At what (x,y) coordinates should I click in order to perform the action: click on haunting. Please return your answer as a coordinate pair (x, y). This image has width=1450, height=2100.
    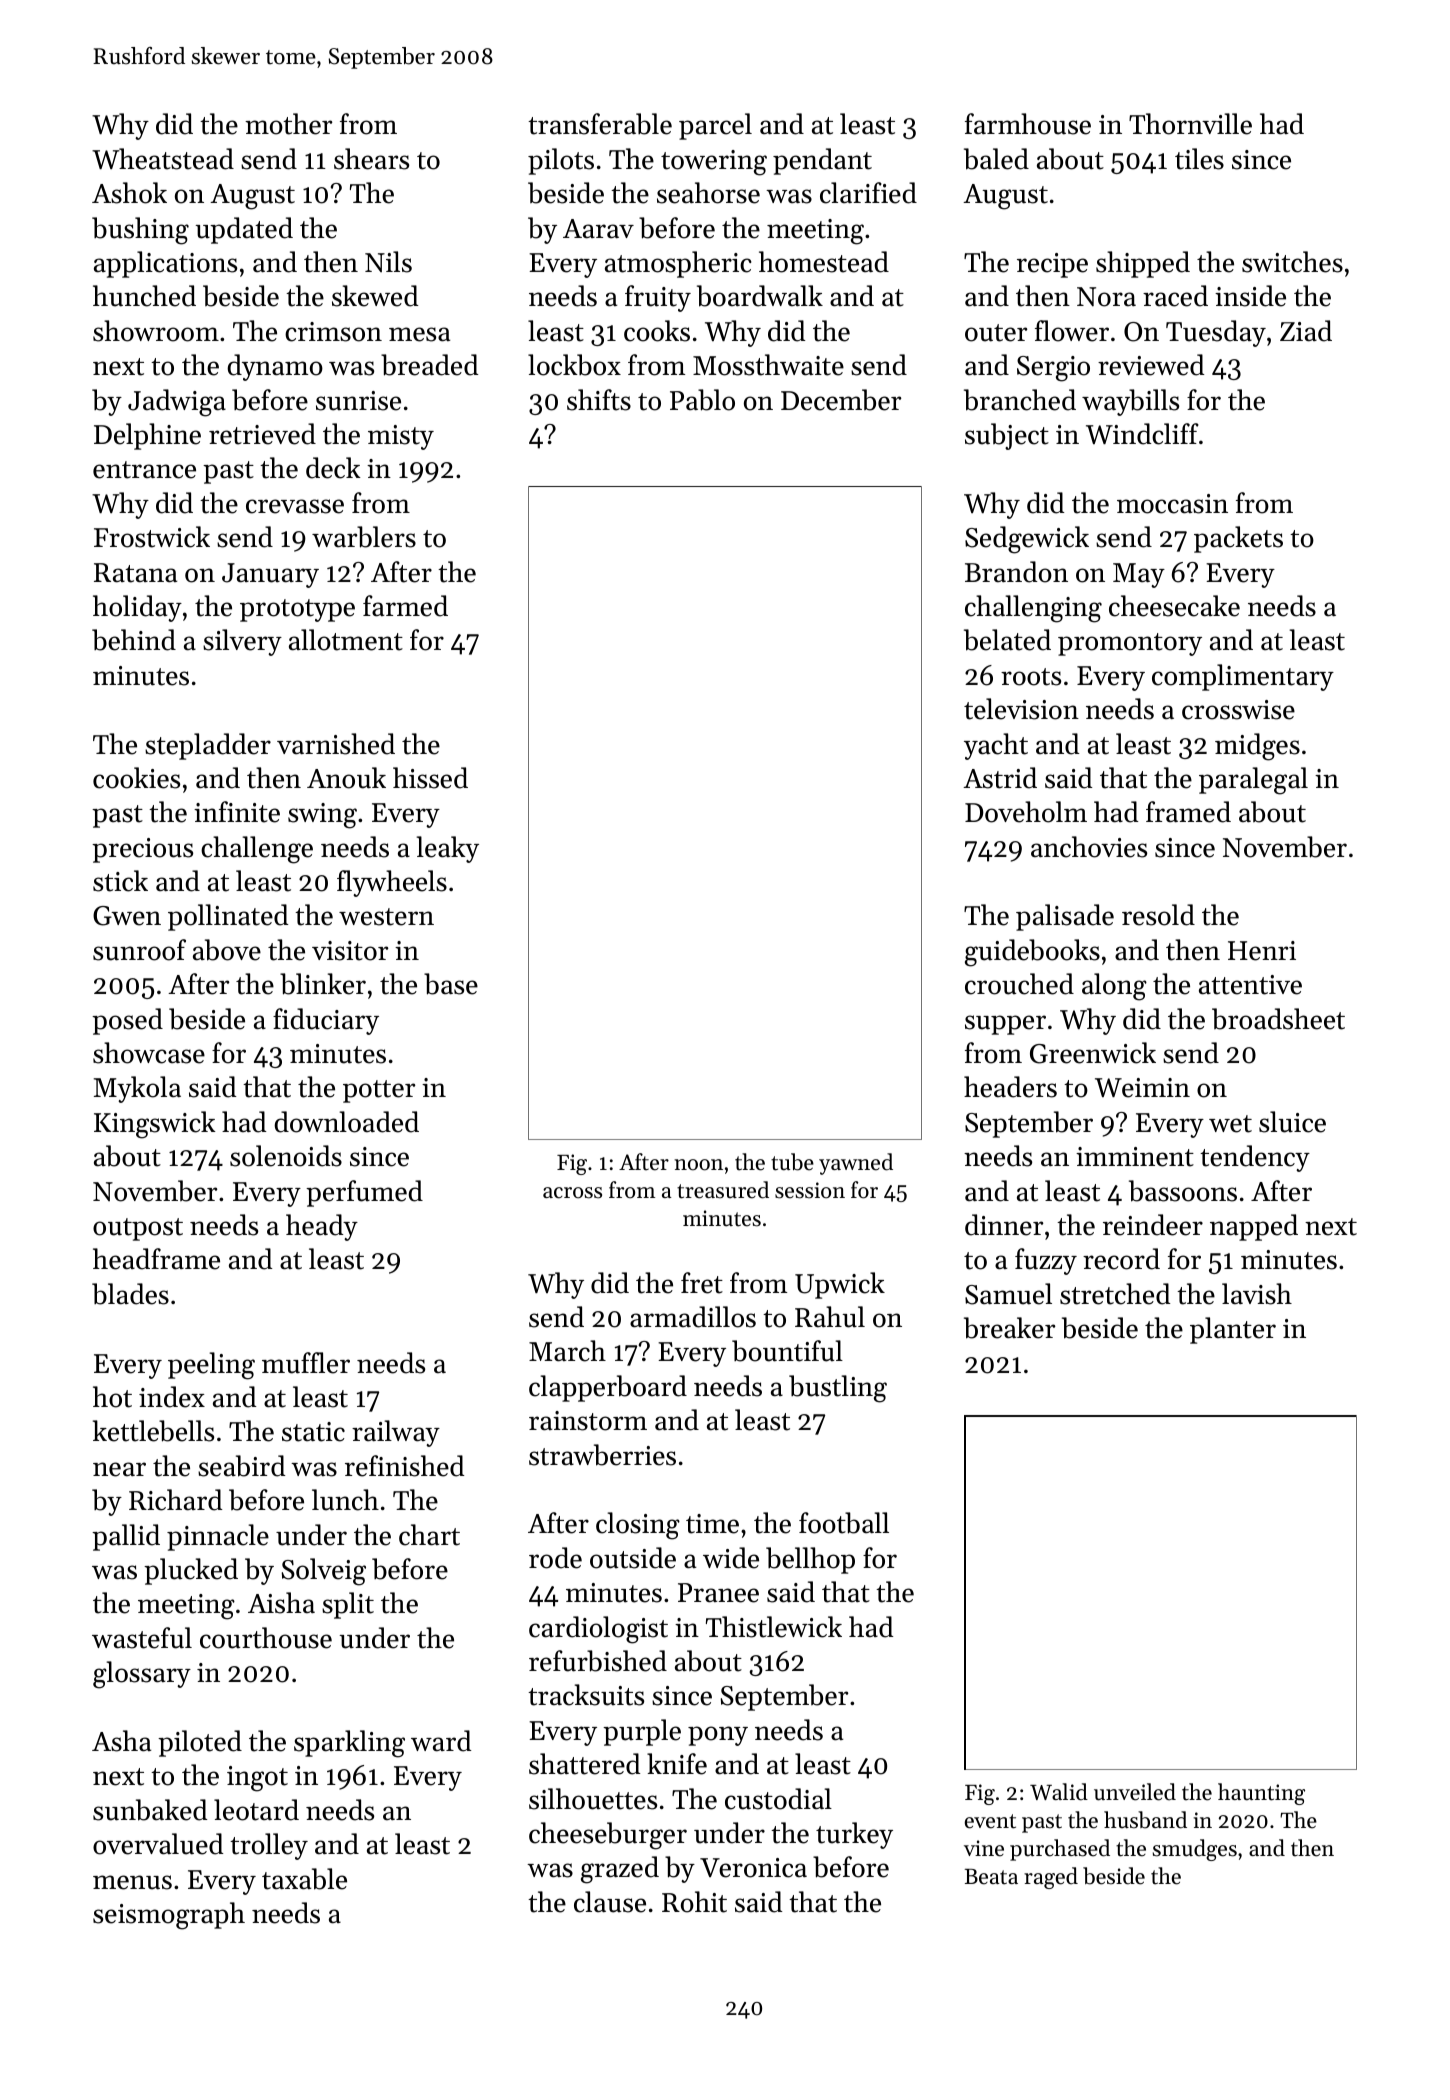
    Looking at the image, I should click on (1261, 1794).
